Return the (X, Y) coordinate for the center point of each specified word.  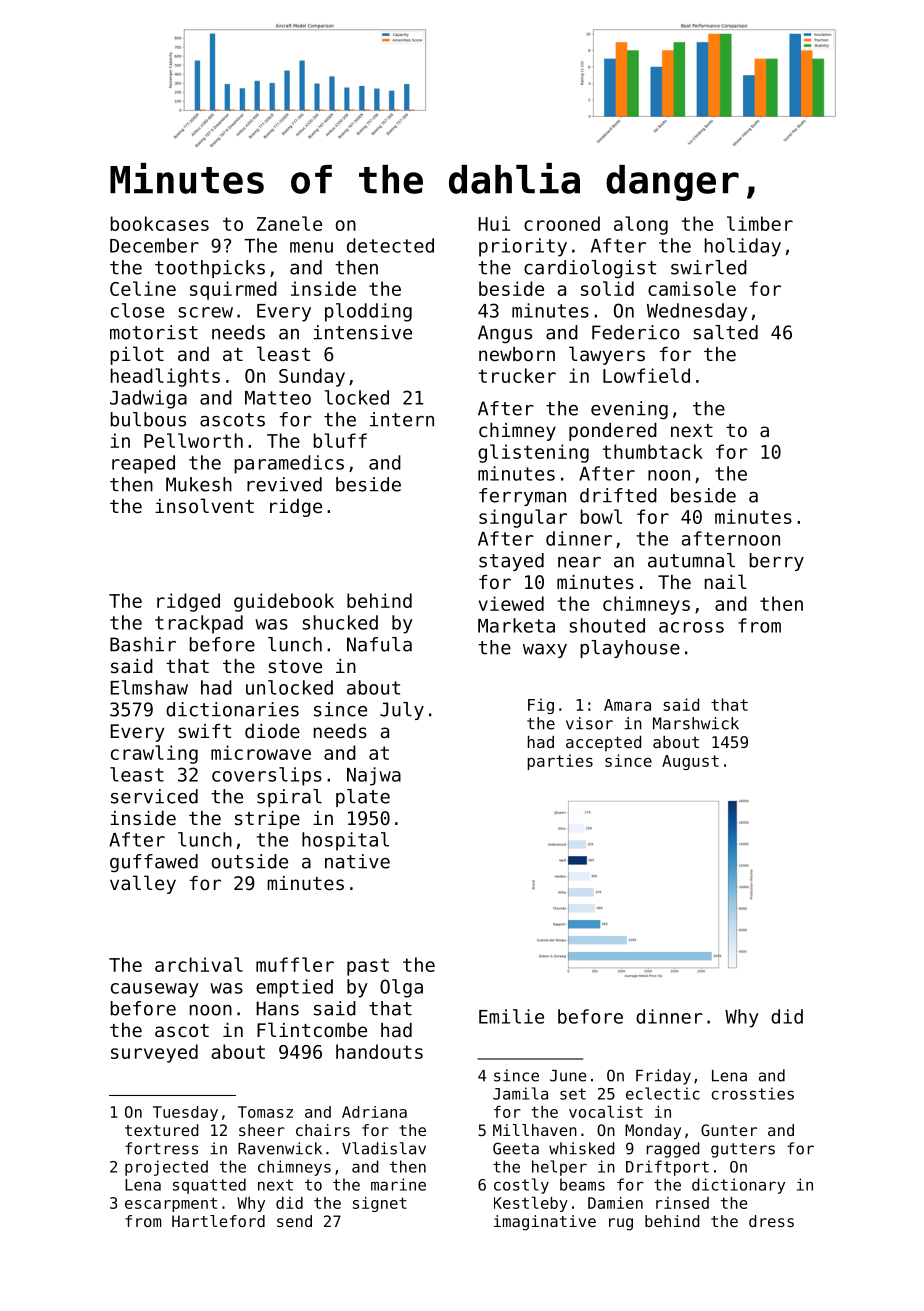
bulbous (148, 419)
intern (402, 419)
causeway (155, 990)
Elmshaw (149, 687)
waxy (545, 651)
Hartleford (218, 1221)
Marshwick (696, 723)
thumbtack (653, 451)
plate (363, 798)
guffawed (154, 863)
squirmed (233, 290)
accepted (603, 744)
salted (725, 332)
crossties (753, 1093)
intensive (362, 332)
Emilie (511, 1016)
